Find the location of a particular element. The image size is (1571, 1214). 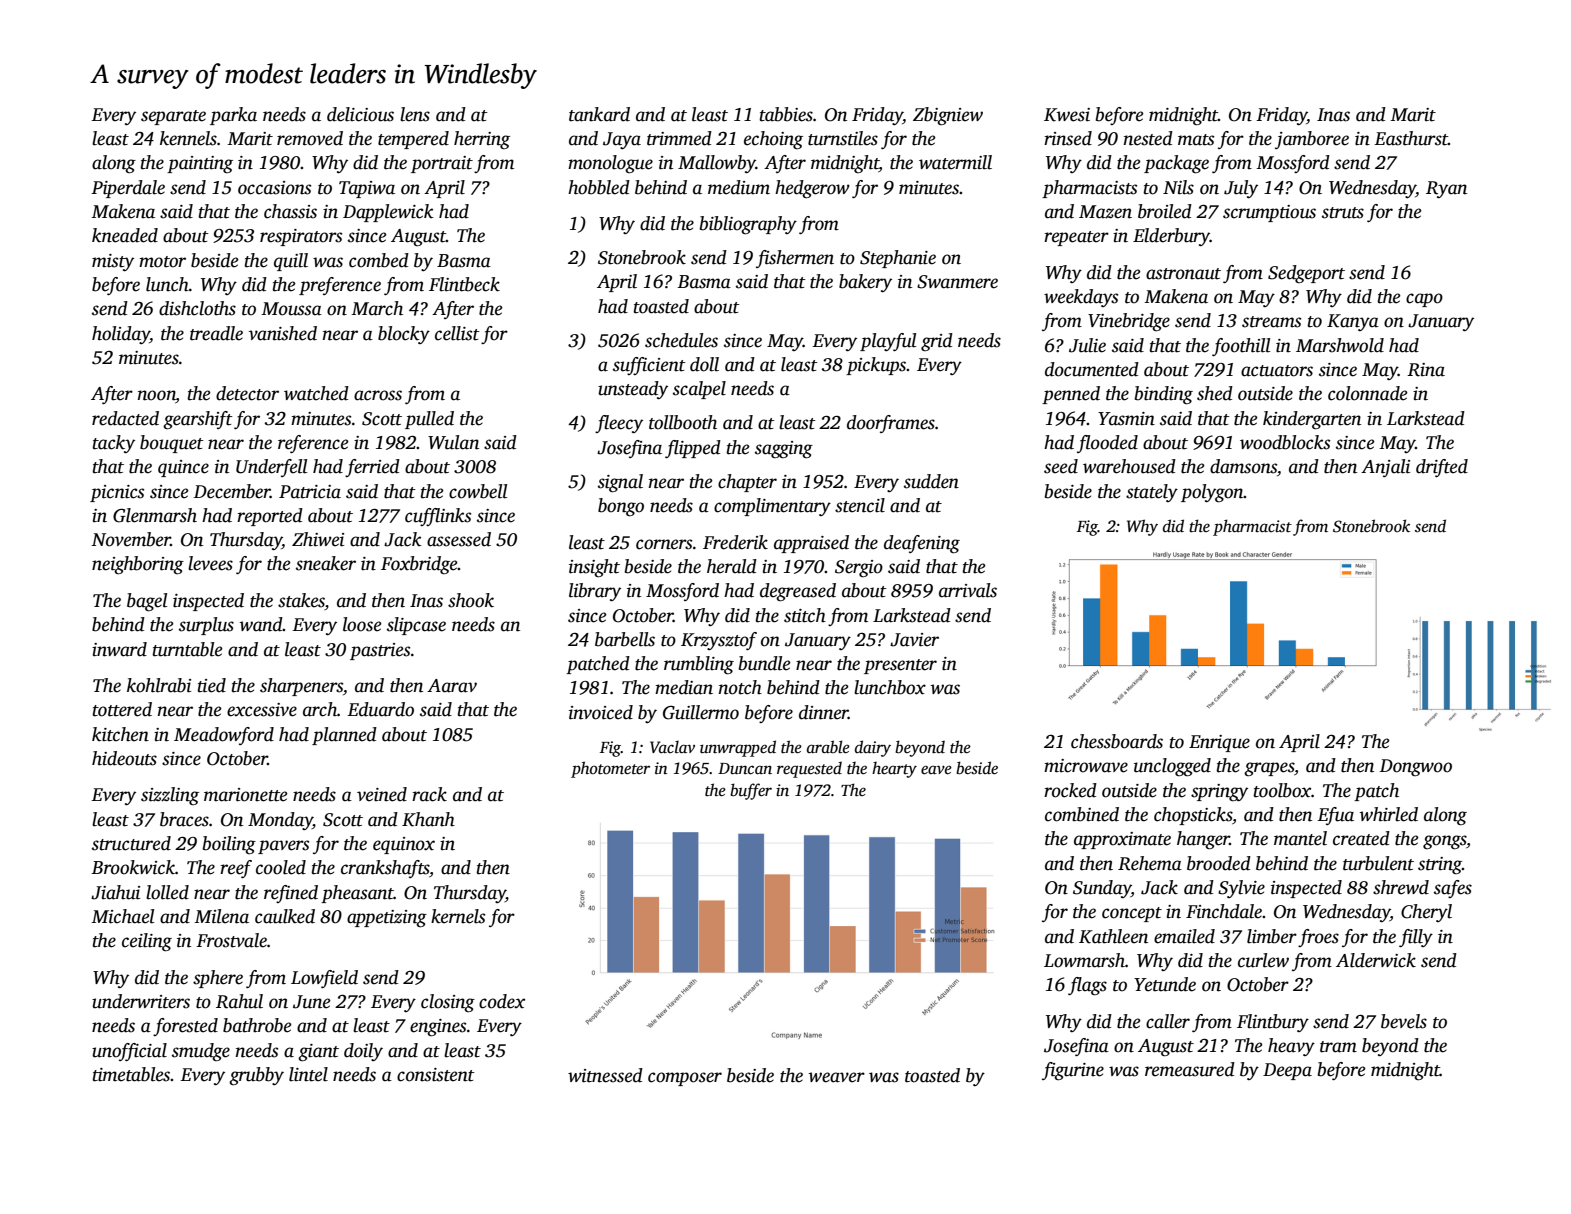

stencil is located at coordinates (860, 505).
